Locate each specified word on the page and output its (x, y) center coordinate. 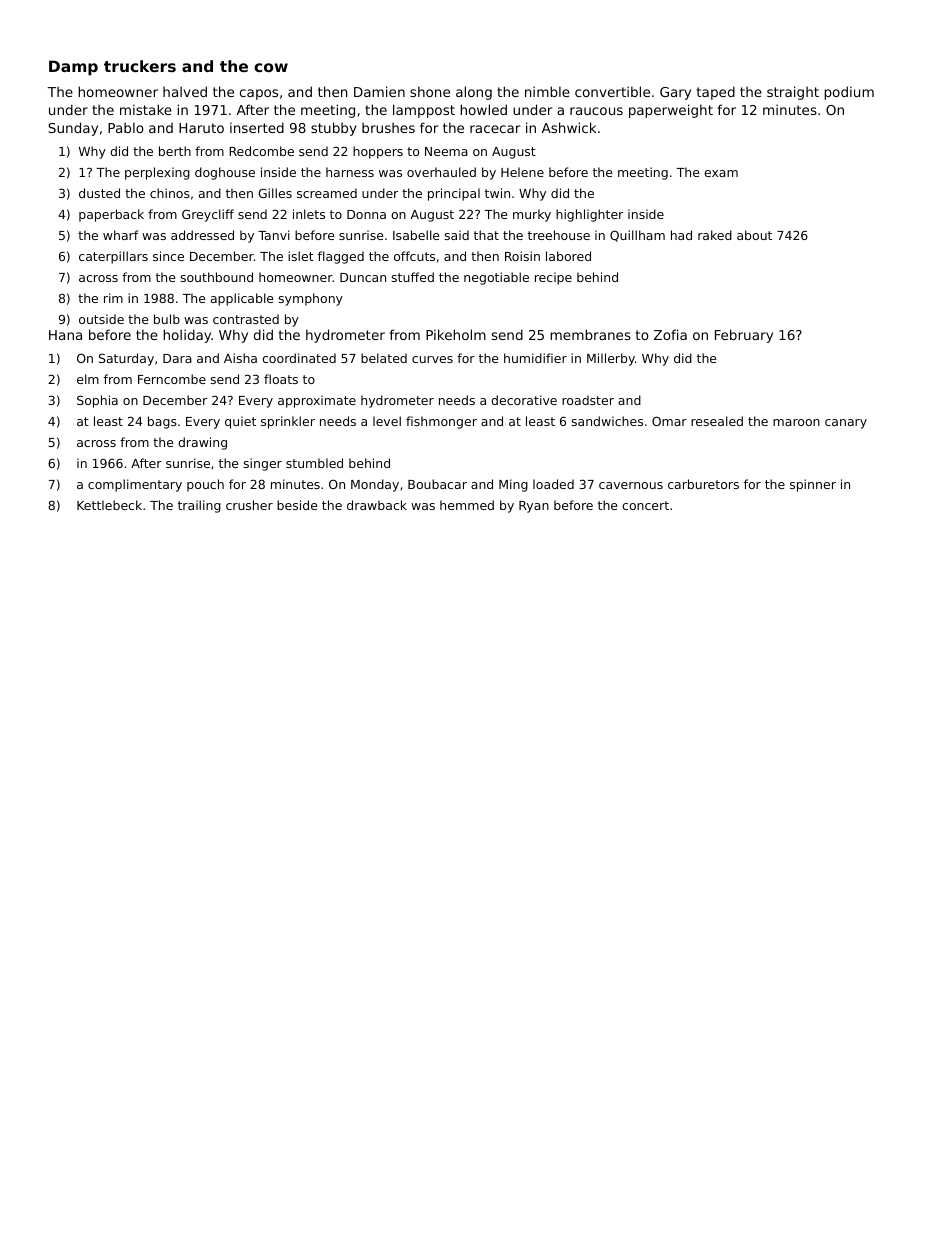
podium (849, 93)
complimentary (135, 485)
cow (271, 67)
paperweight (671, 111)
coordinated (299, 358)
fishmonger (441, 422)
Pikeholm (456, 334)
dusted (99, 193)
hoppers (378, 152)
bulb (167, 319)
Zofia (670, 334)
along (474, 93)
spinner (813, 485)
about (754, 235)
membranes (590, 334)
